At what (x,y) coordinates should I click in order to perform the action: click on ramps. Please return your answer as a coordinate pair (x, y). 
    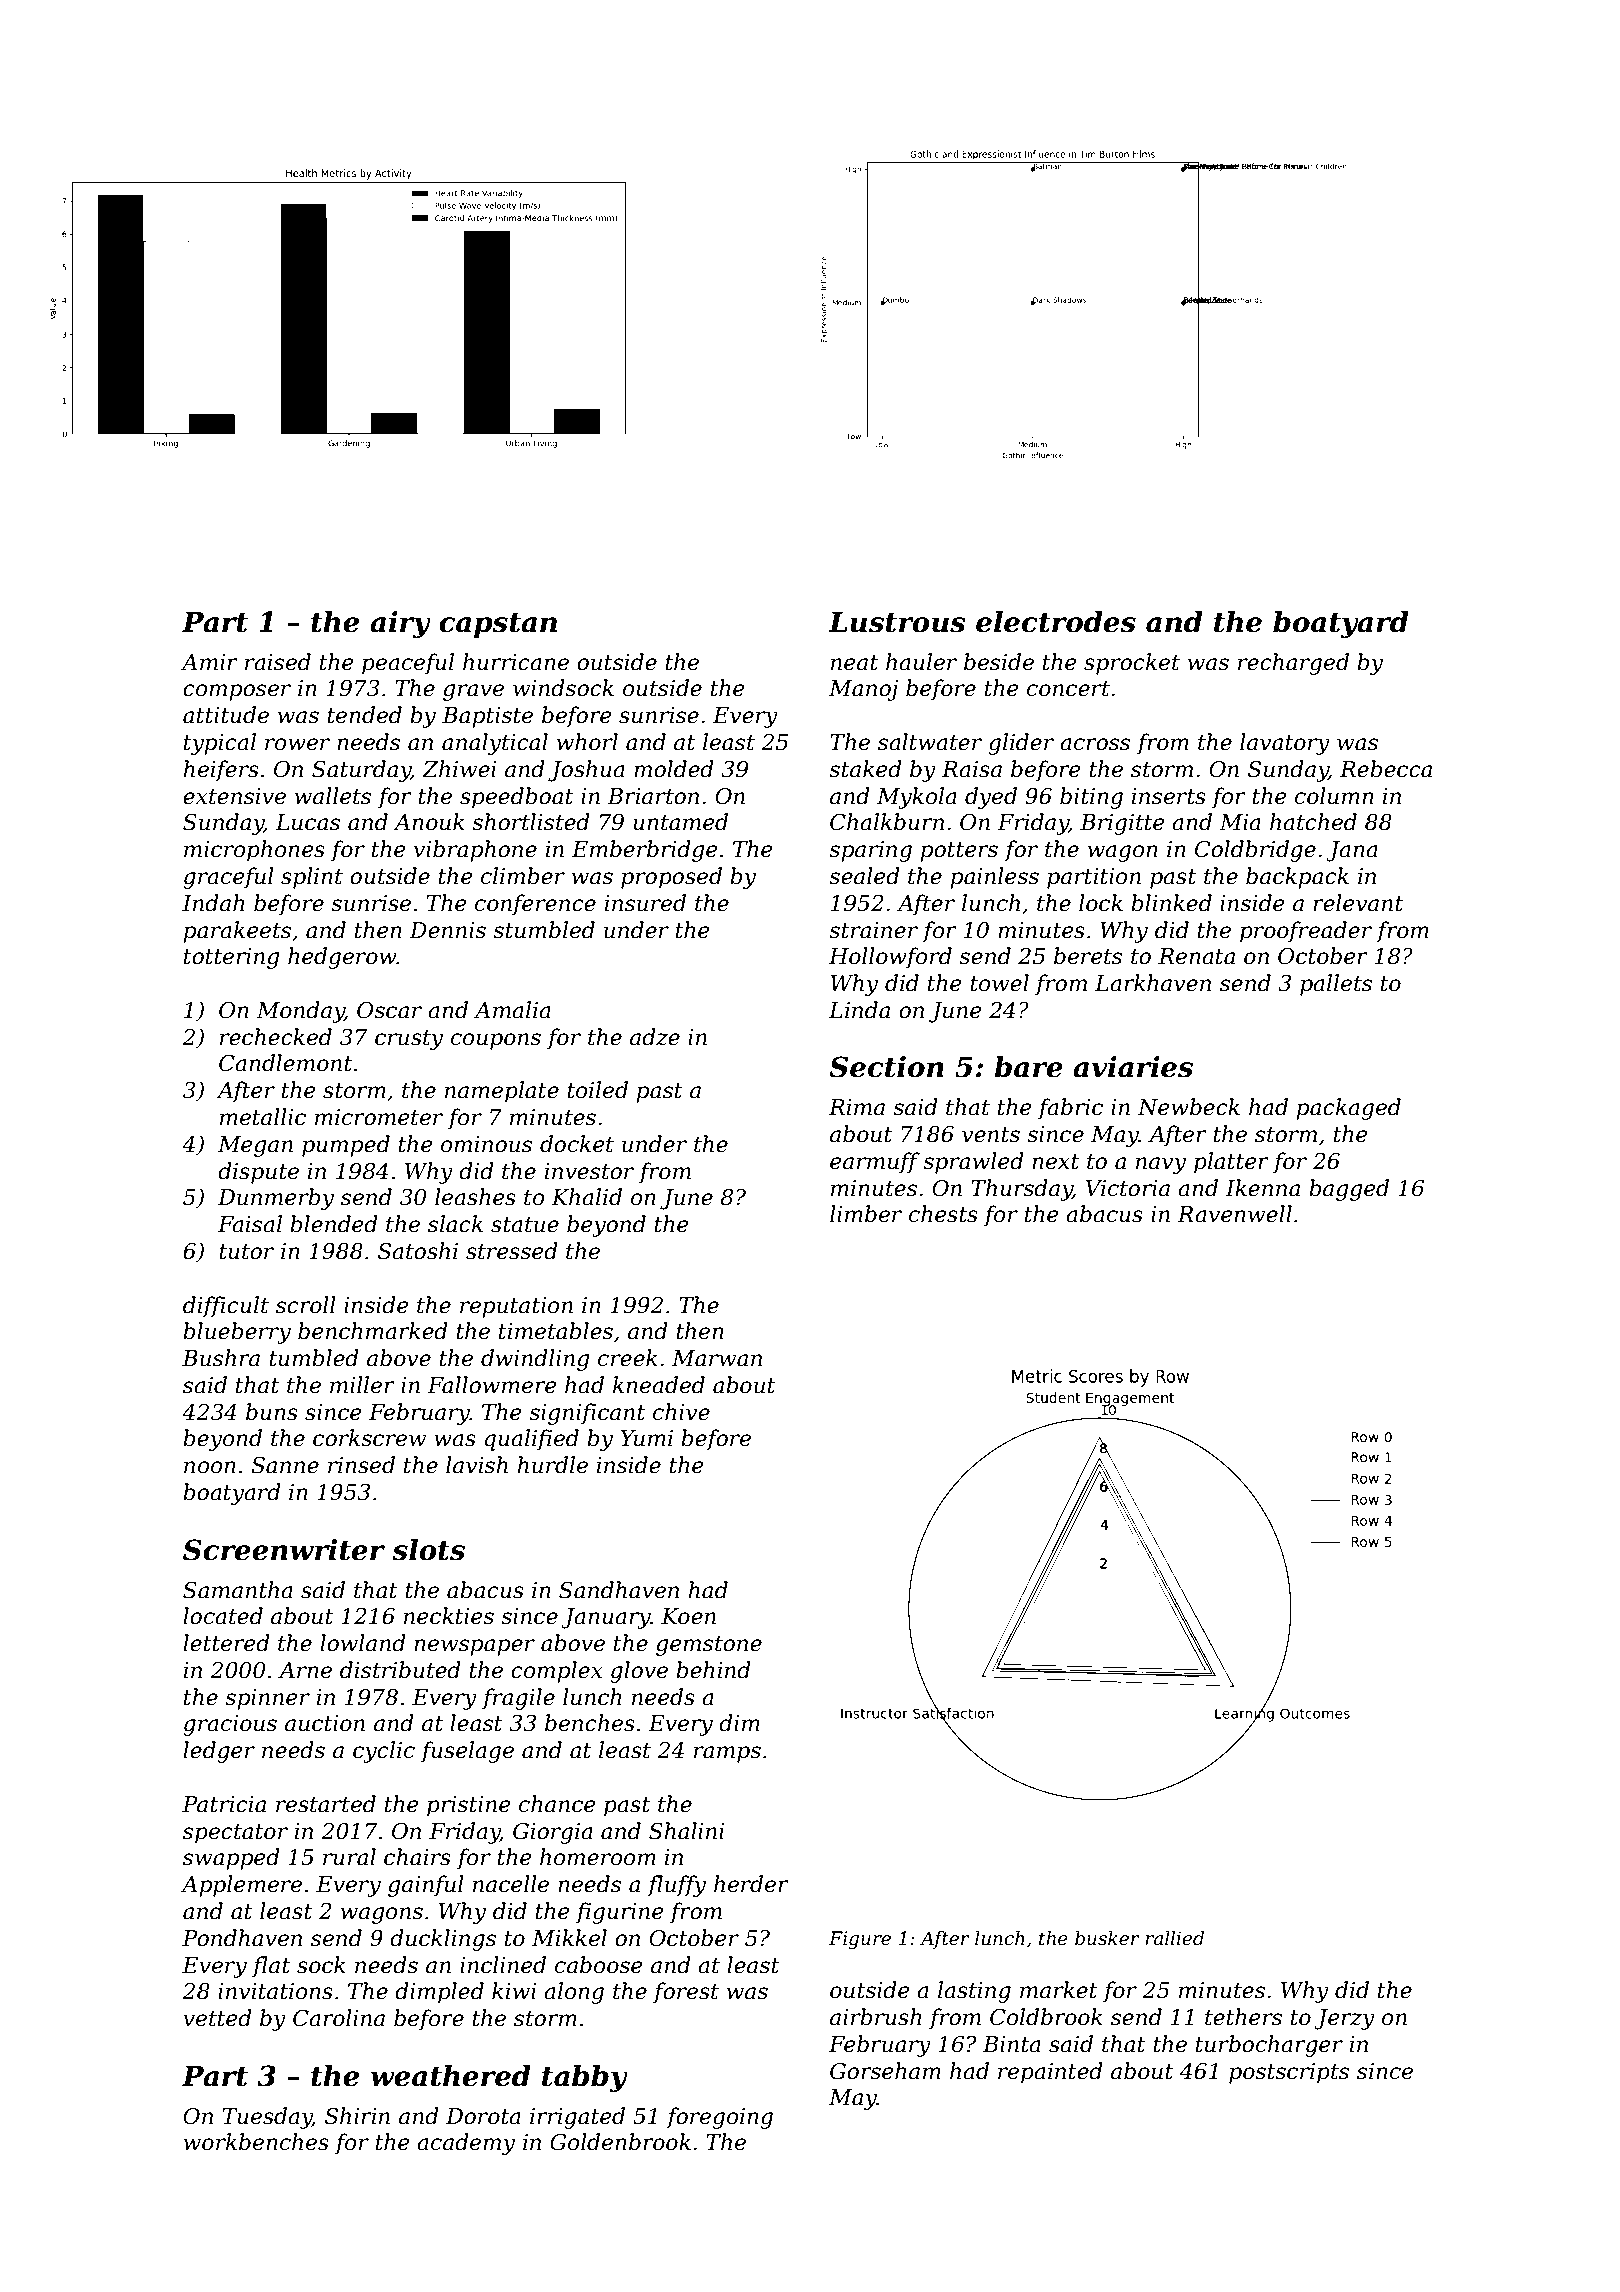
    Looking at the image, I should click on (727, 1754).
